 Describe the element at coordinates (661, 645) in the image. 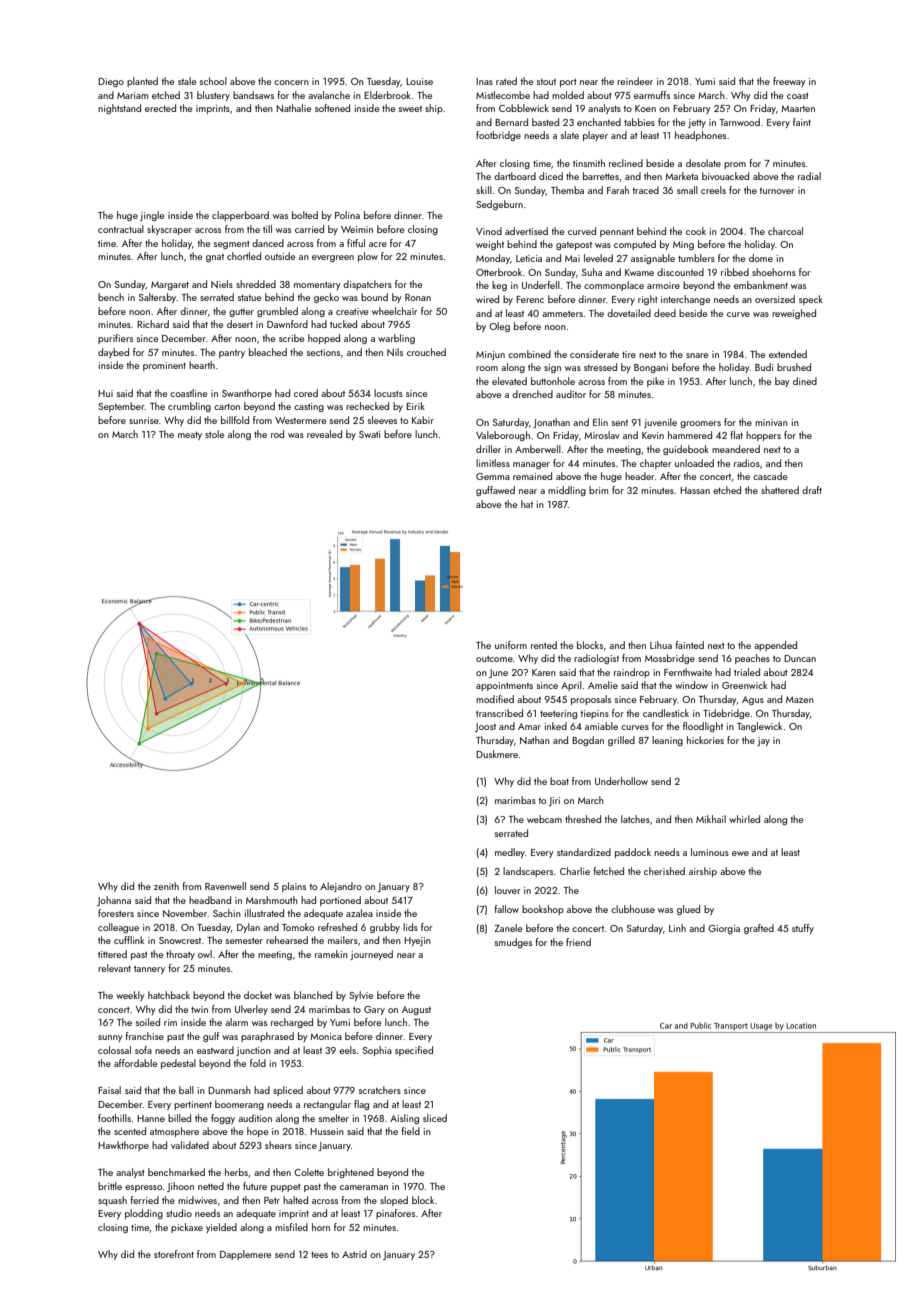

I see `Lihua` at that location.
